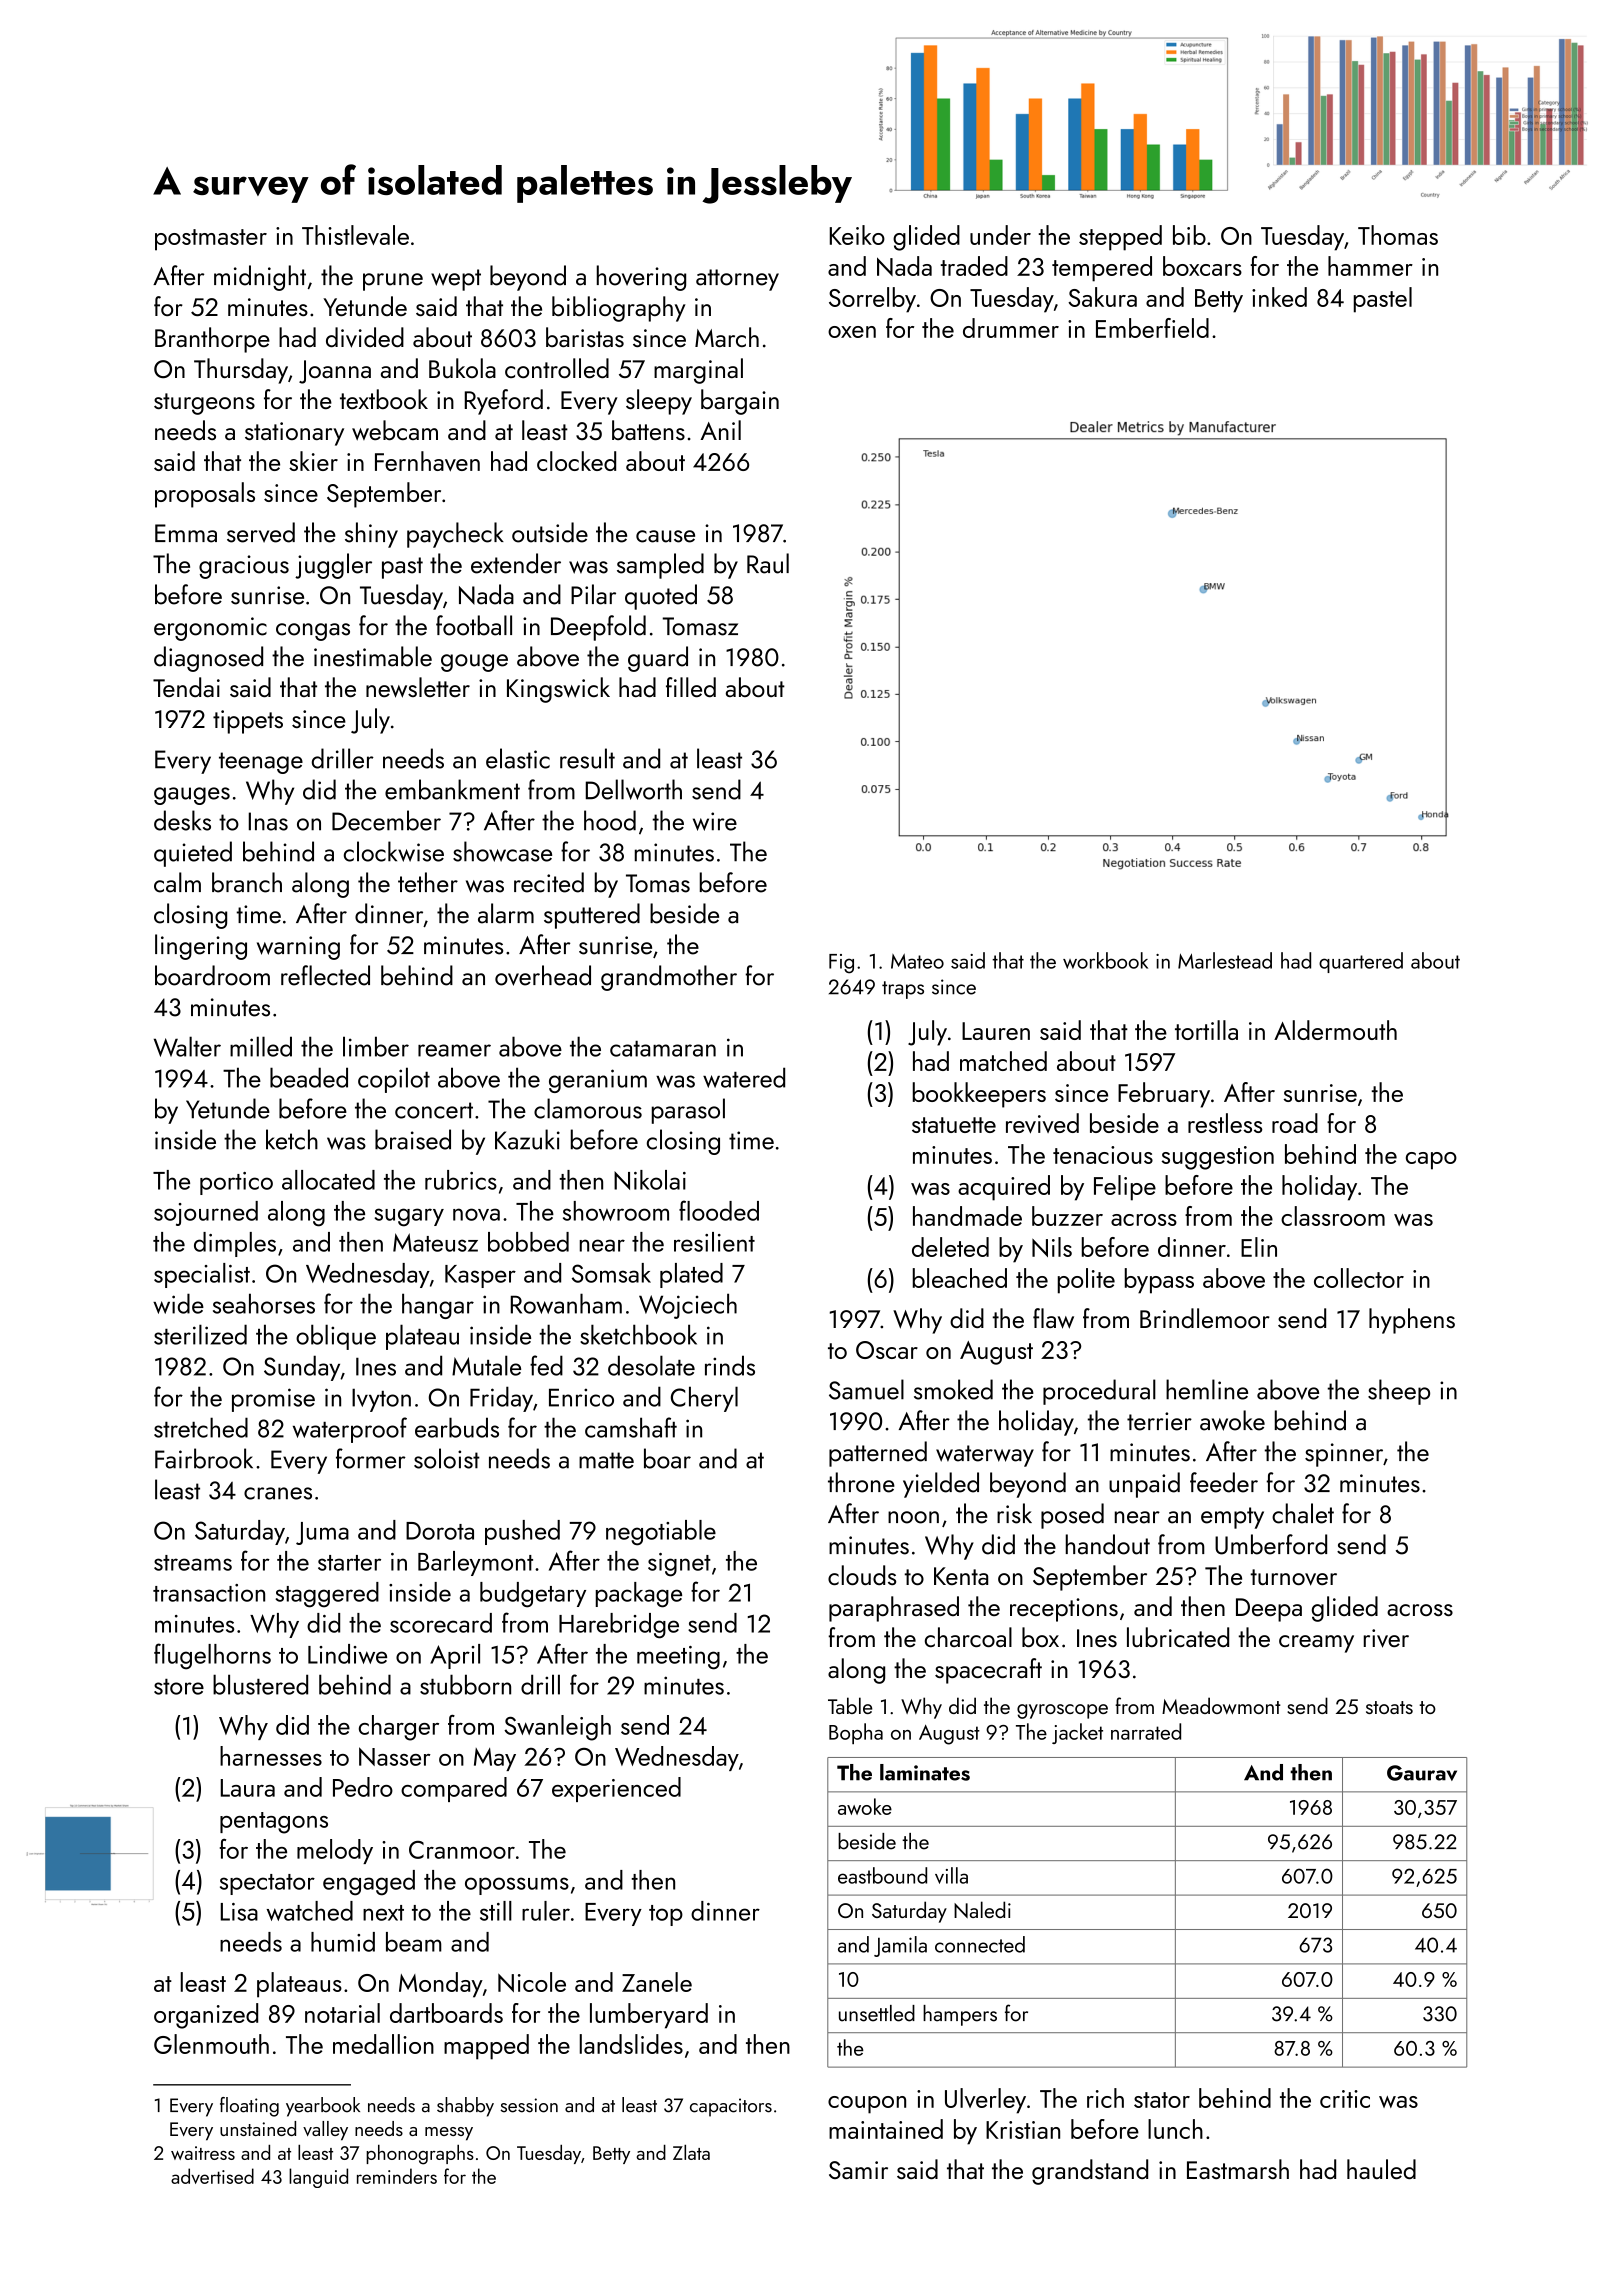 This screenshot has height=2292, width=1620. Describe the element at coordinates (449, 2134) in the screenshot. I see `messy` at that location.
